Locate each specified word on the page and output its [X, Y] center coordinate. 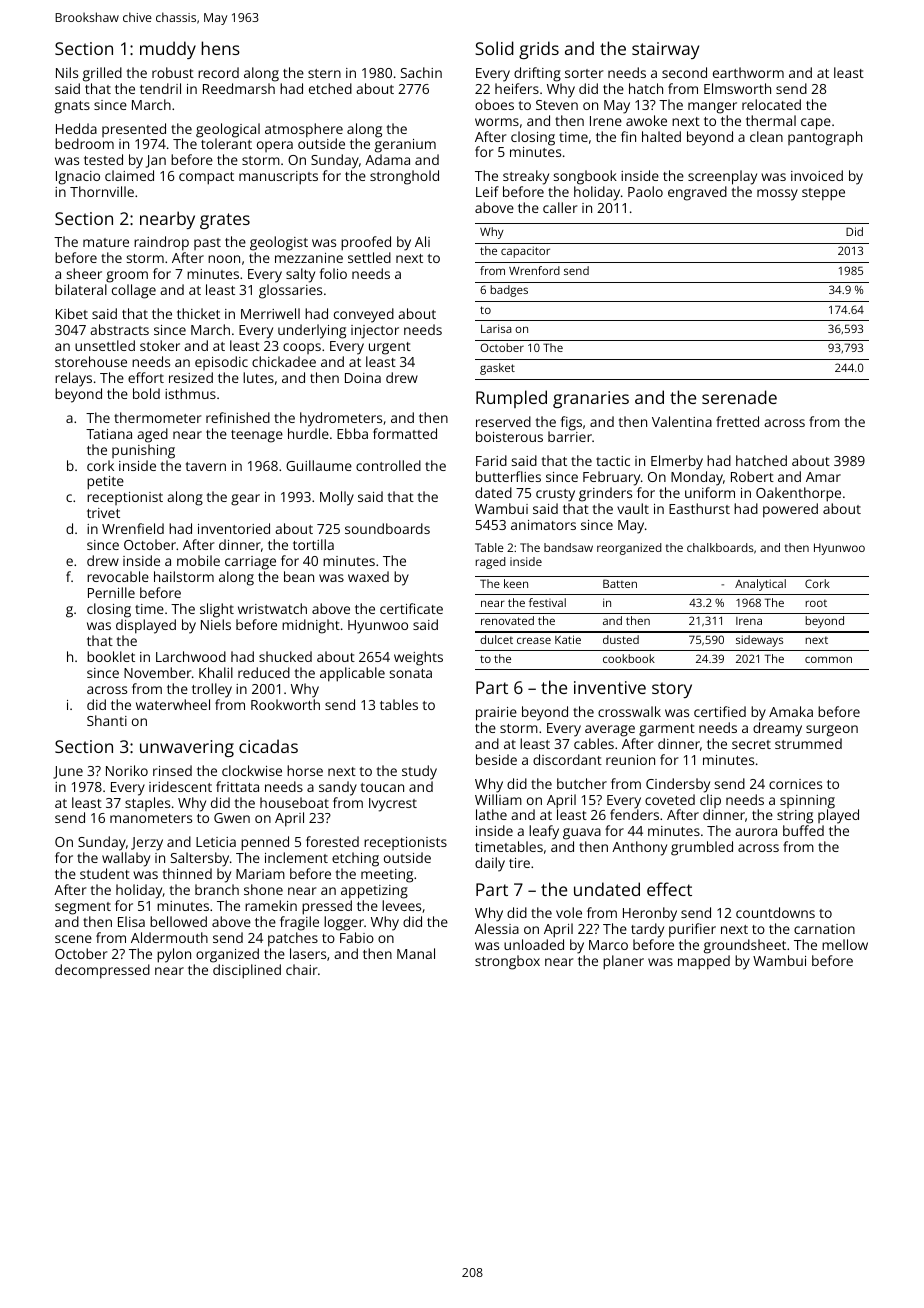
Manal [416, 953]
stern [324, 73]
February [611, 478]
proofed [366, 243]
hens [220, 48]
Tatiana [109, 434]
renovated [507, 620]
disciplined [247, 971]
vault [633, 508]
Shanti [107, 720]
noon [224, 259]
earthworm [748, 72]
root [816, 603]
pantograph [825, 138]
